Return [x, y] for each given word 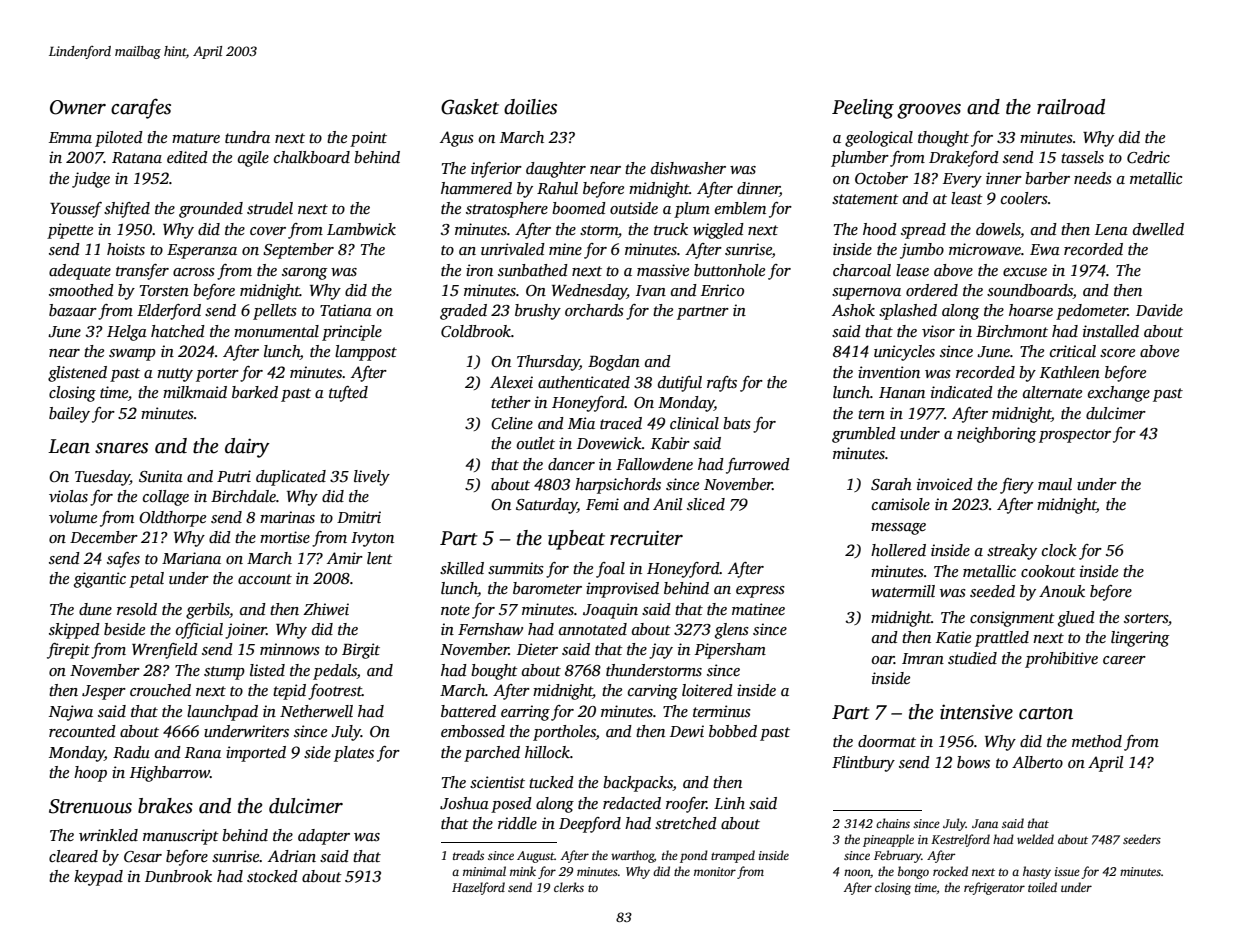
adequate [80, 272]
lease [912, 270]
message [898, 529]
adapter [324, 837]
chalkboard [312, 157]
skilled [462, 568]
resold [137, 609]
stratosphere [507, 210]
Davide [1159, 310]
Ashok [853, 310]
